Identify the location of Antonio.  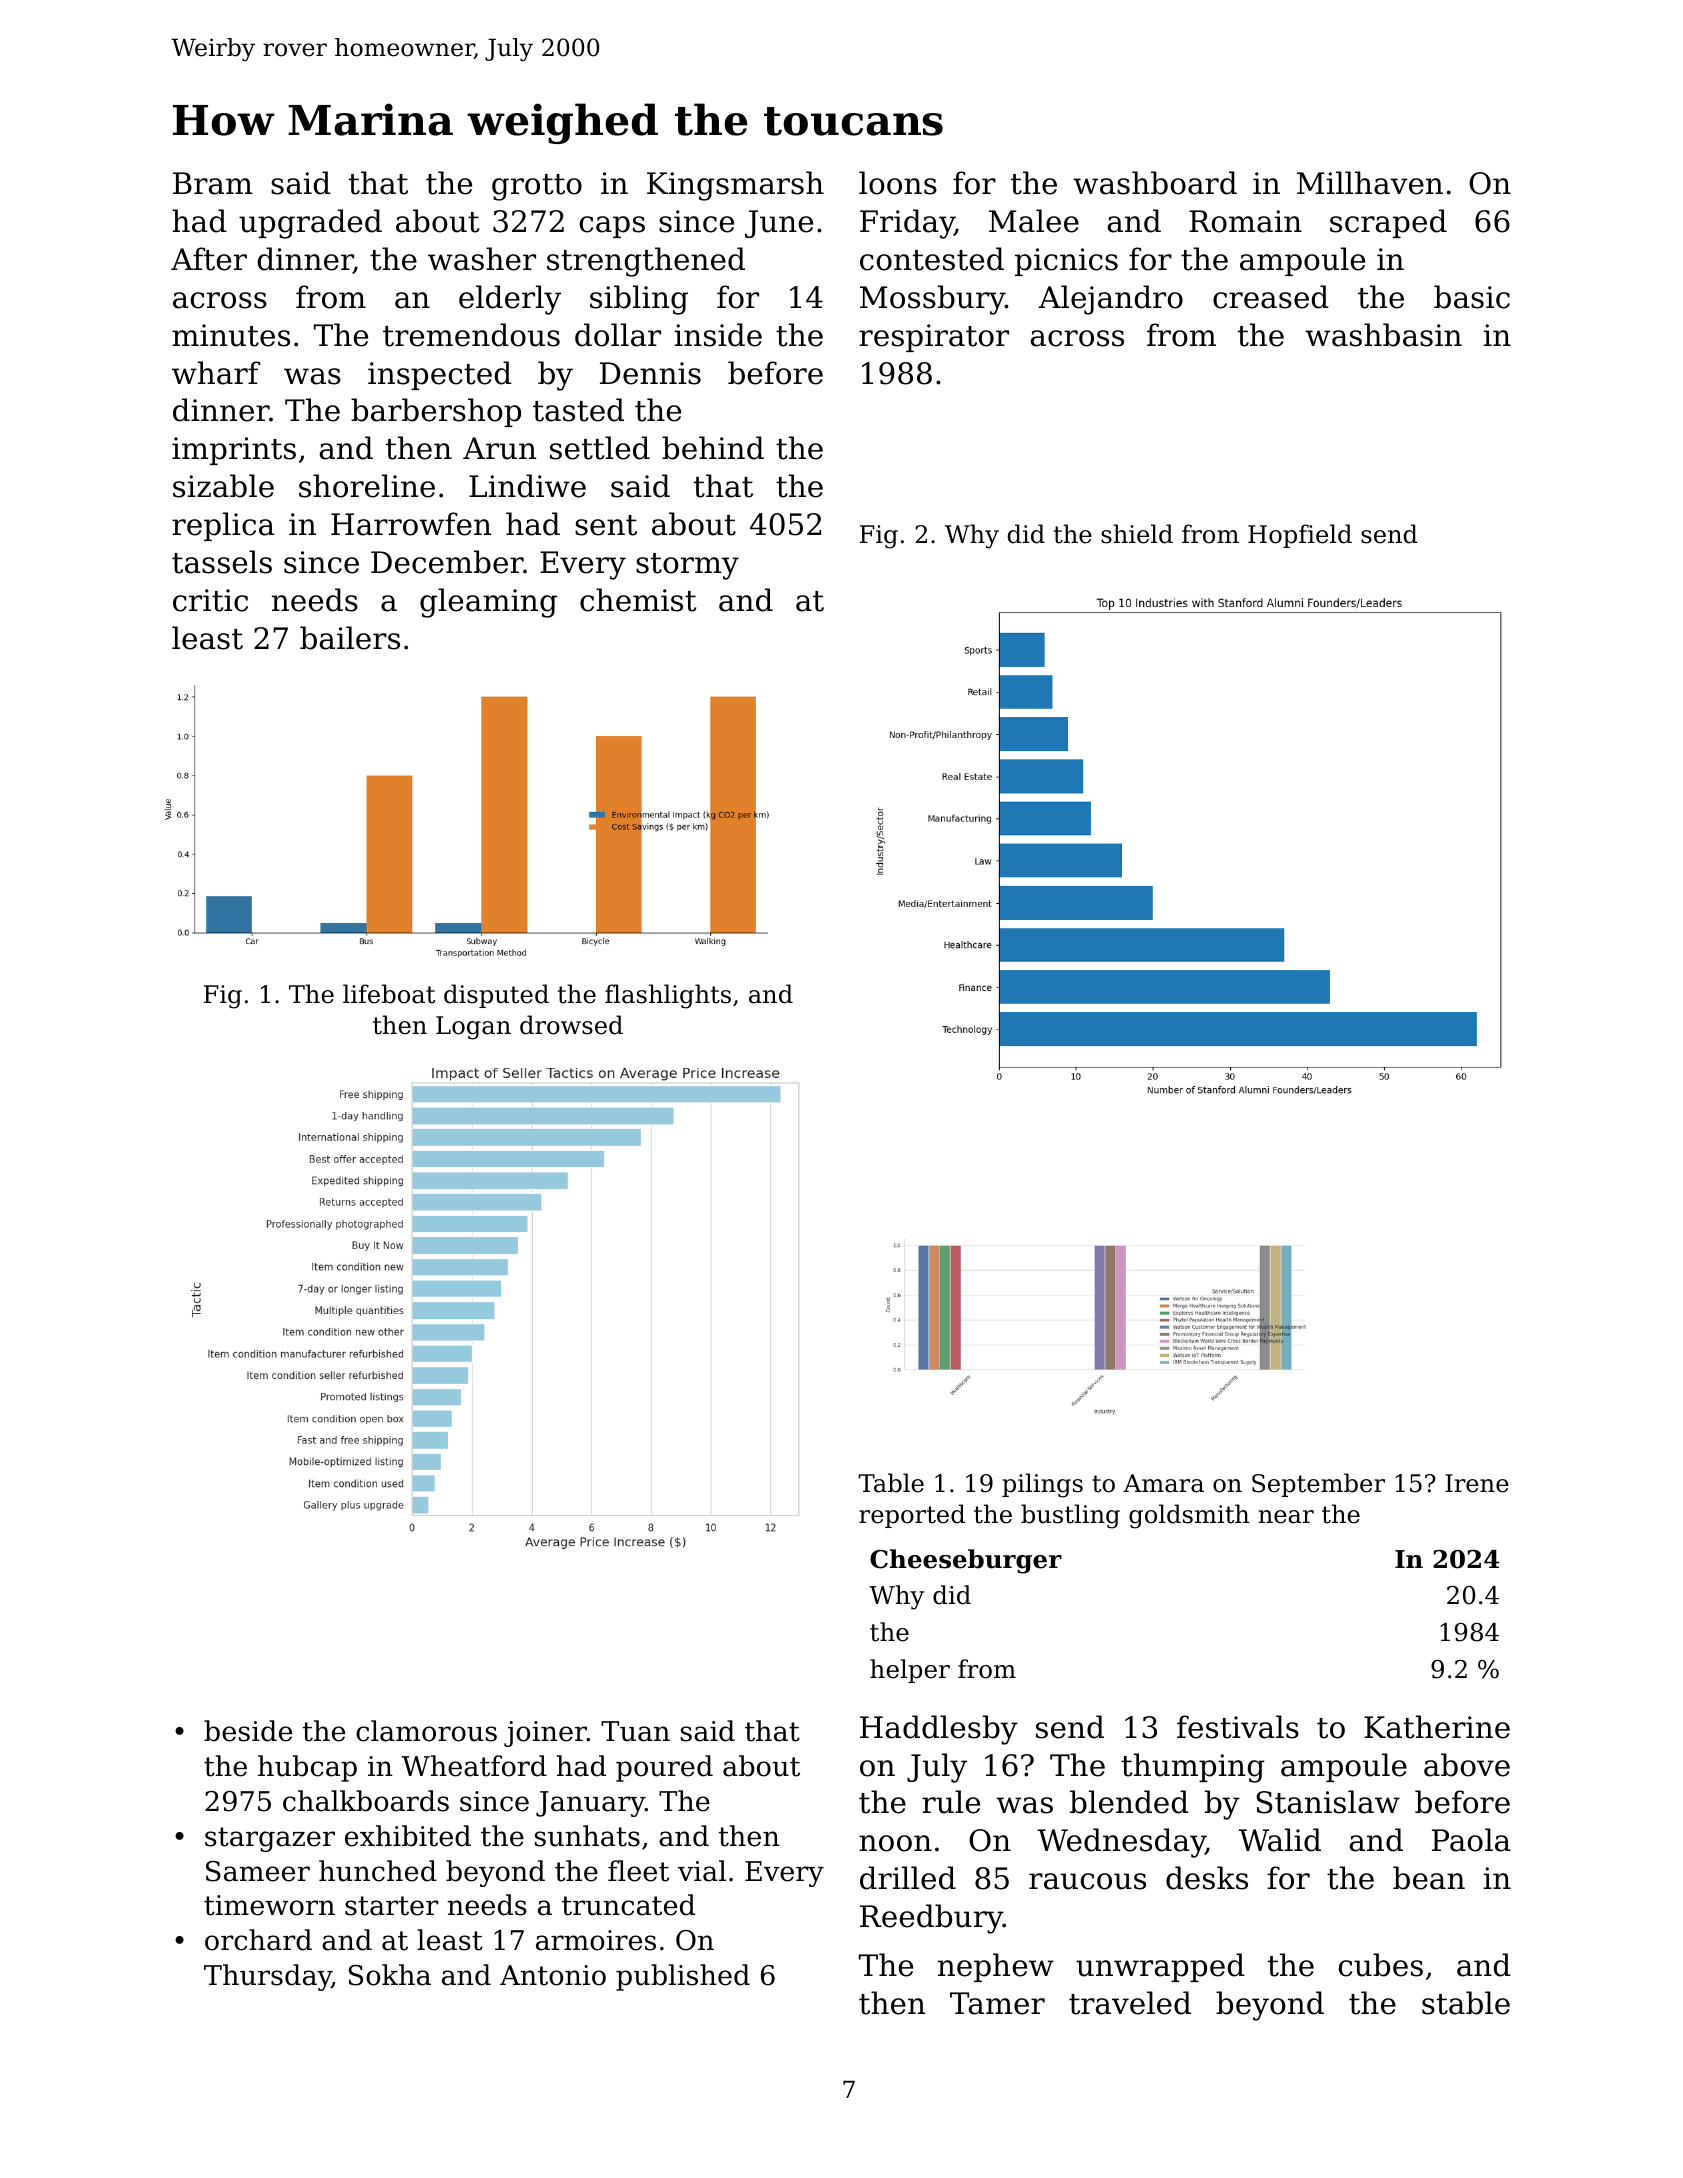
(553, 1975).
